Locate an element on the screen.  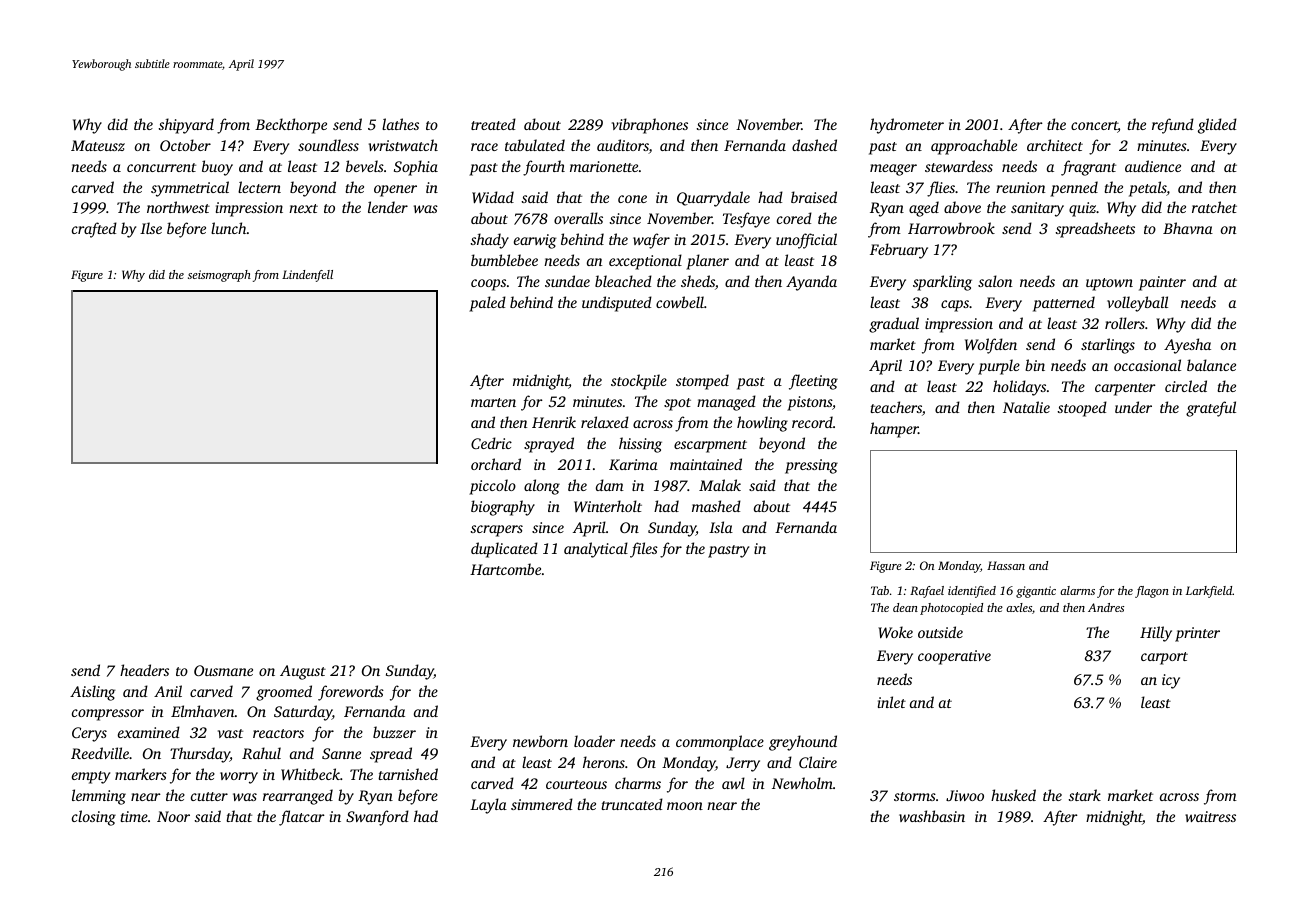
salon is located at coordinates (995, 281).
